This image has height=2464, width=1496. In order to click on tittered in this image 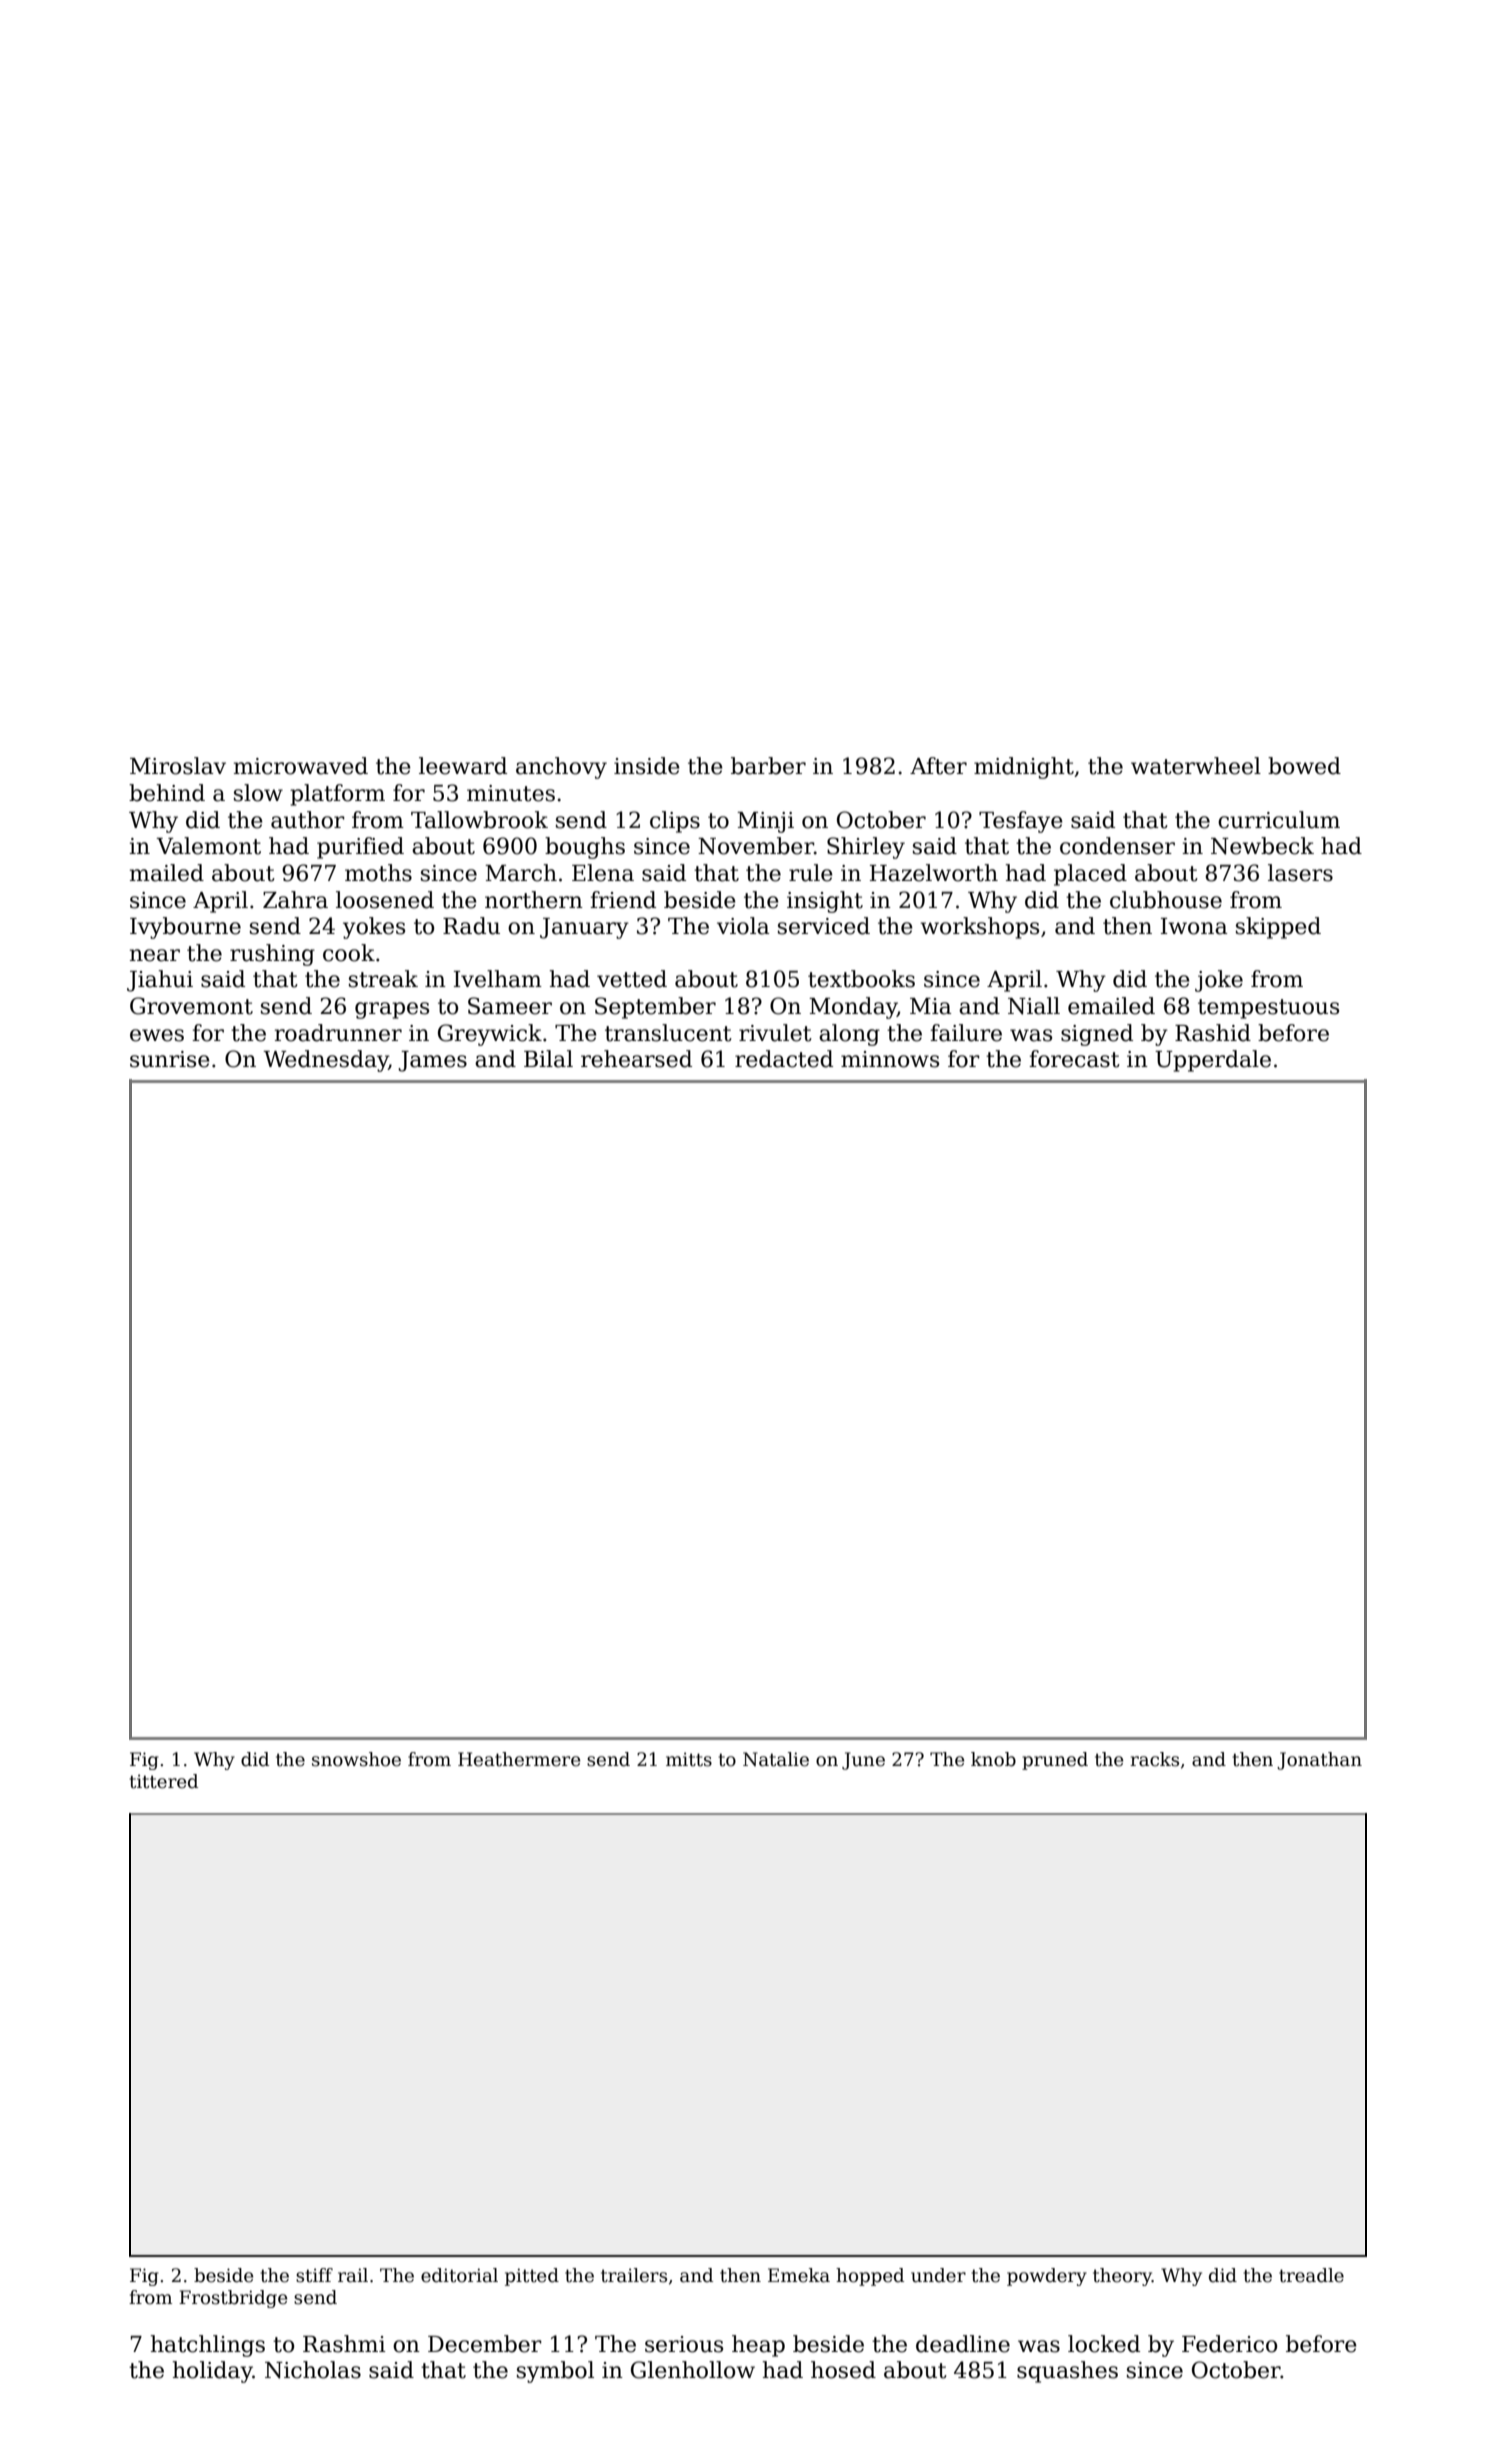, I will do `click(164, 1781)`.
